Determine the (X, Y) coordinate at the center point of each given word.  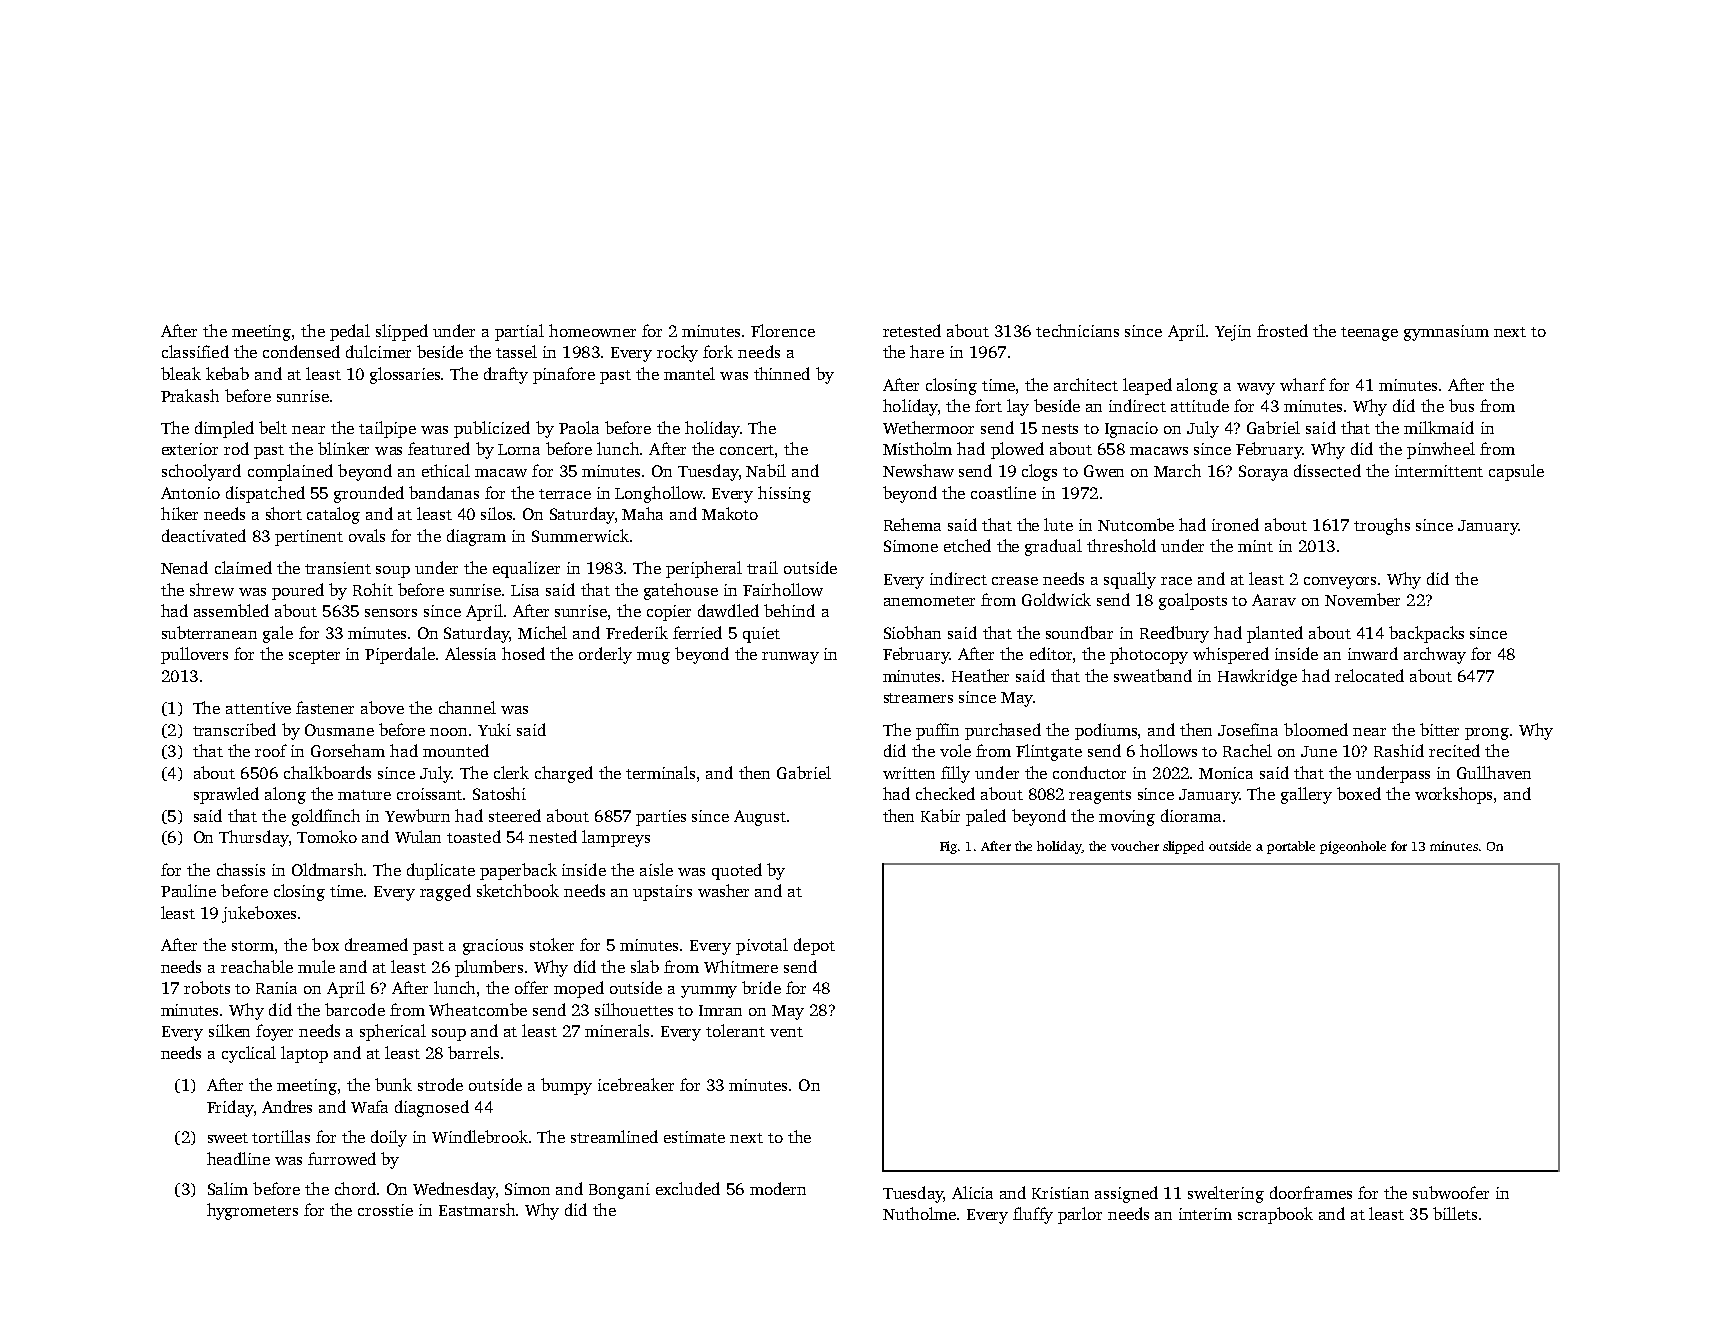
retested (912, 330)
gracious (493, 947)
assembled (231, 610)
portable (1291, 847)
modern (778, 1188)
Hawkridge (1257, 677)
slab (645, 966)
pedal (350, 332)
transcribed (234, 729)
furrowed (342, 1158)
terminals (660, 772)
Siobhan (912, 632)
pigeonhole (1353, 847)
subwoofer (1451, 1192)
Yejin (1233, 333)
